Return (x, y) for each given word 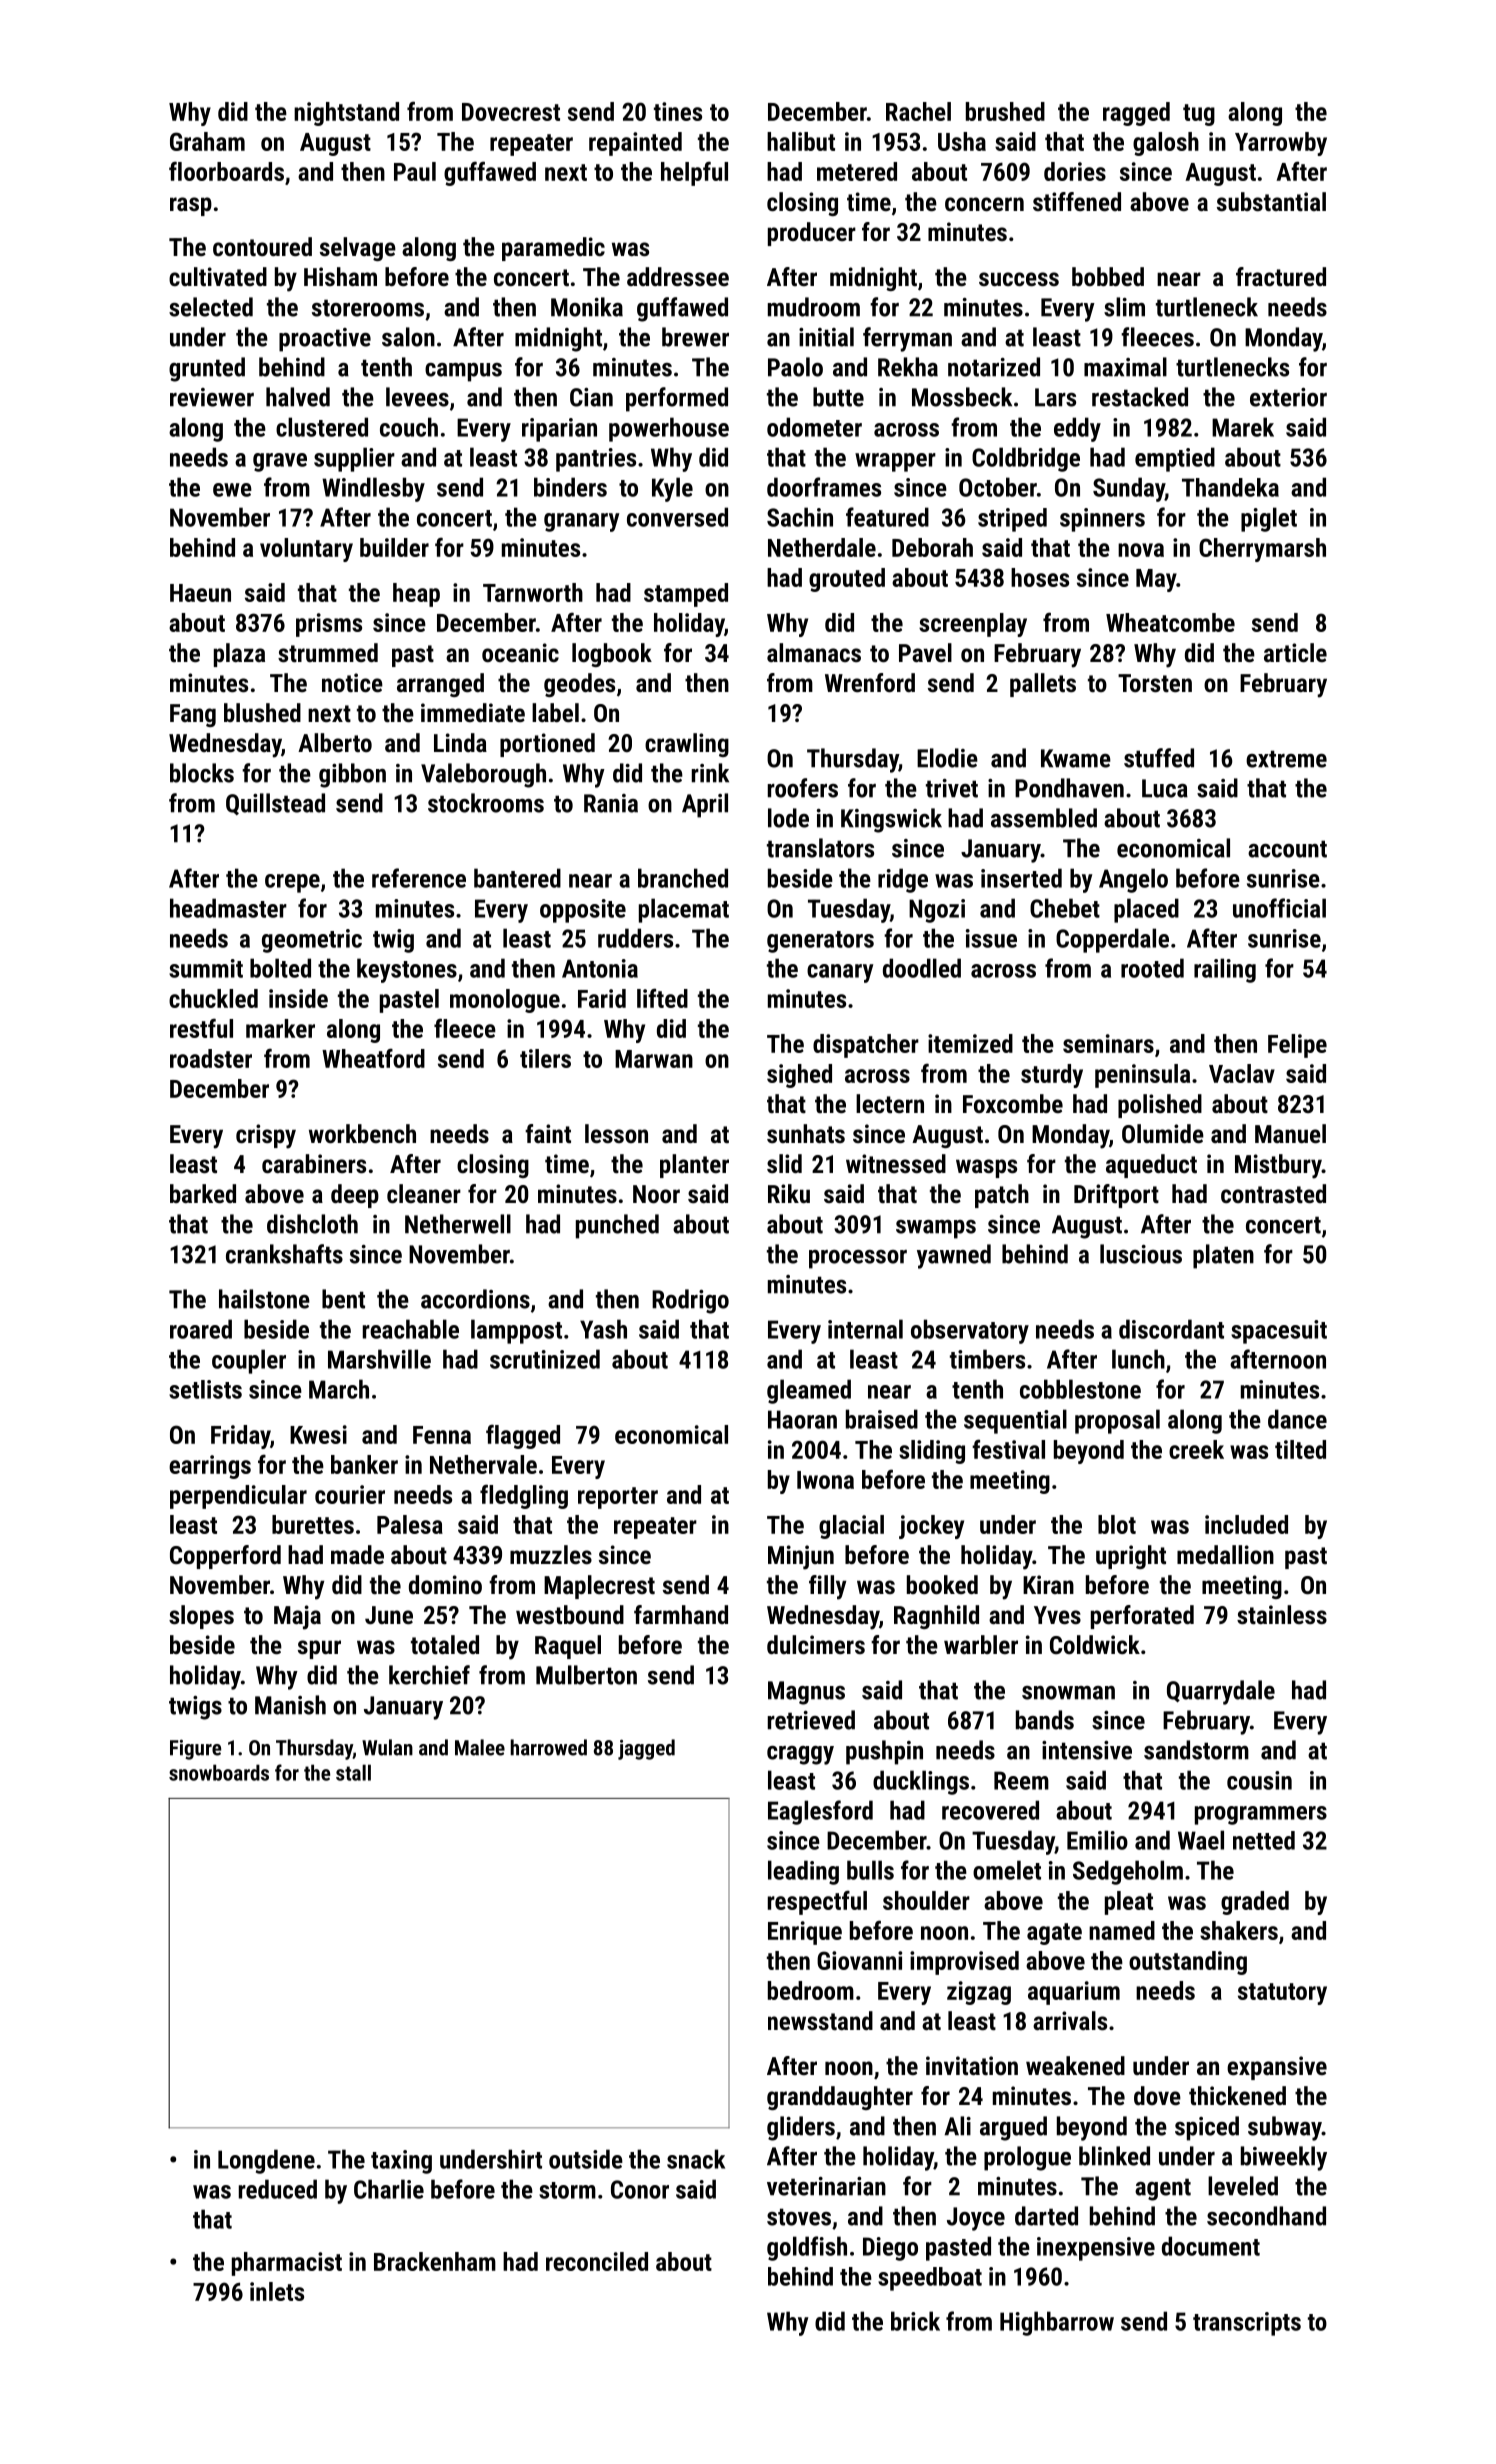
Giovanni (859, 1960)
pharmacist (287, 2264)
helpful (694, 173)
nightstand (346, 114)
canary (840, 973)
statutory (1282, 1994)
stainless (1282, 1614)
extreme (1286, 759)
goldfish (807, 2248)
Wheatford (373, 1058)
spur (319, 1649)
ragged (1136, 114)
